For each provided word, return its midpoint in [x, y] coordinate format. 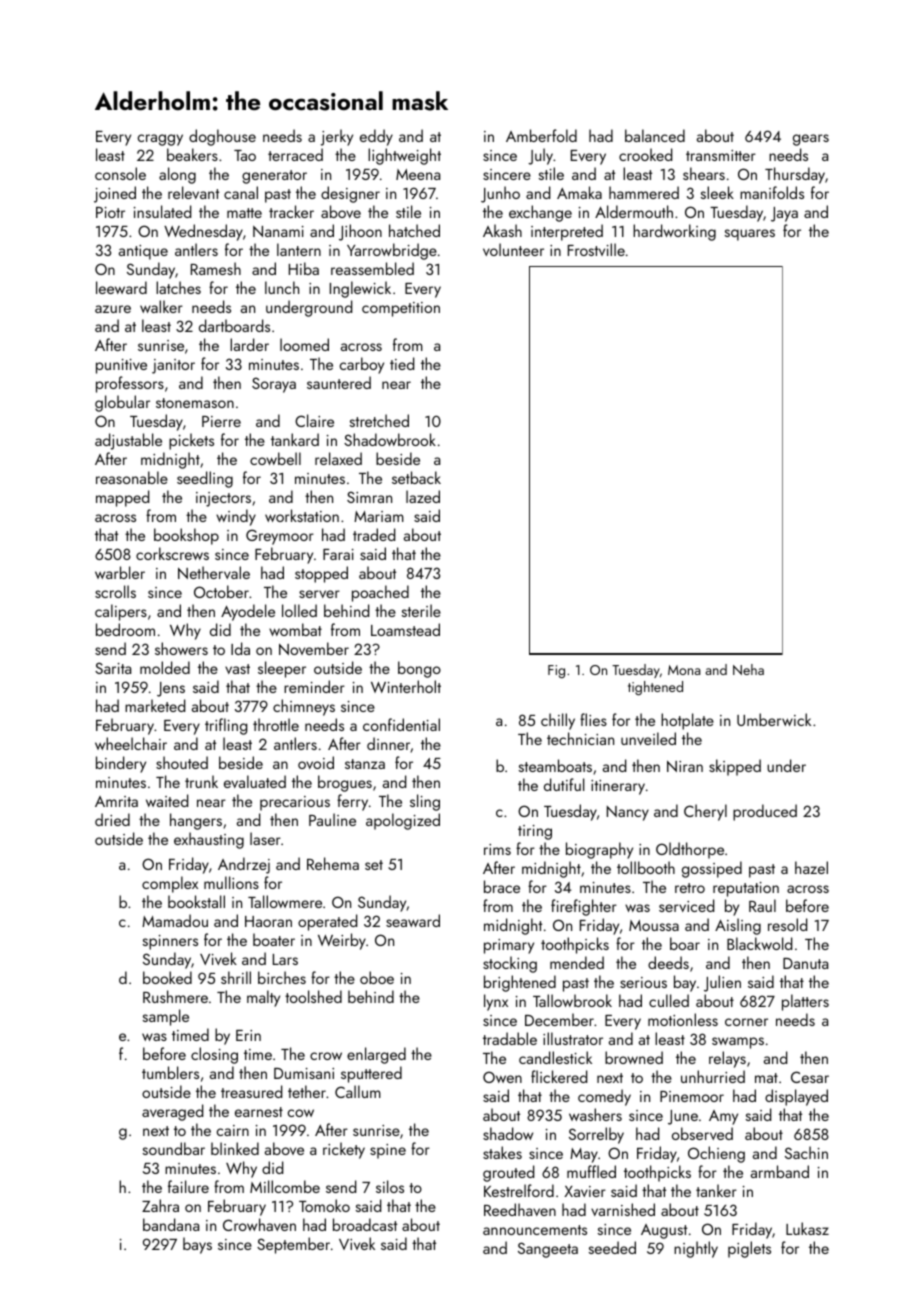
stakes [502, 1152]
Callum [358, 1091]
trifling [226, 726]
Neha [748, 669]
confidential [401, 724]
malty [263, 998]
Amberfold [541, 135]
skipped [735, 767]
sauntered [339, 382]
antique [143, 252]
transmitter [721, 155]
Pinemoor [692, 1096]
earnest [259, 1112]
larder [249, 344]
